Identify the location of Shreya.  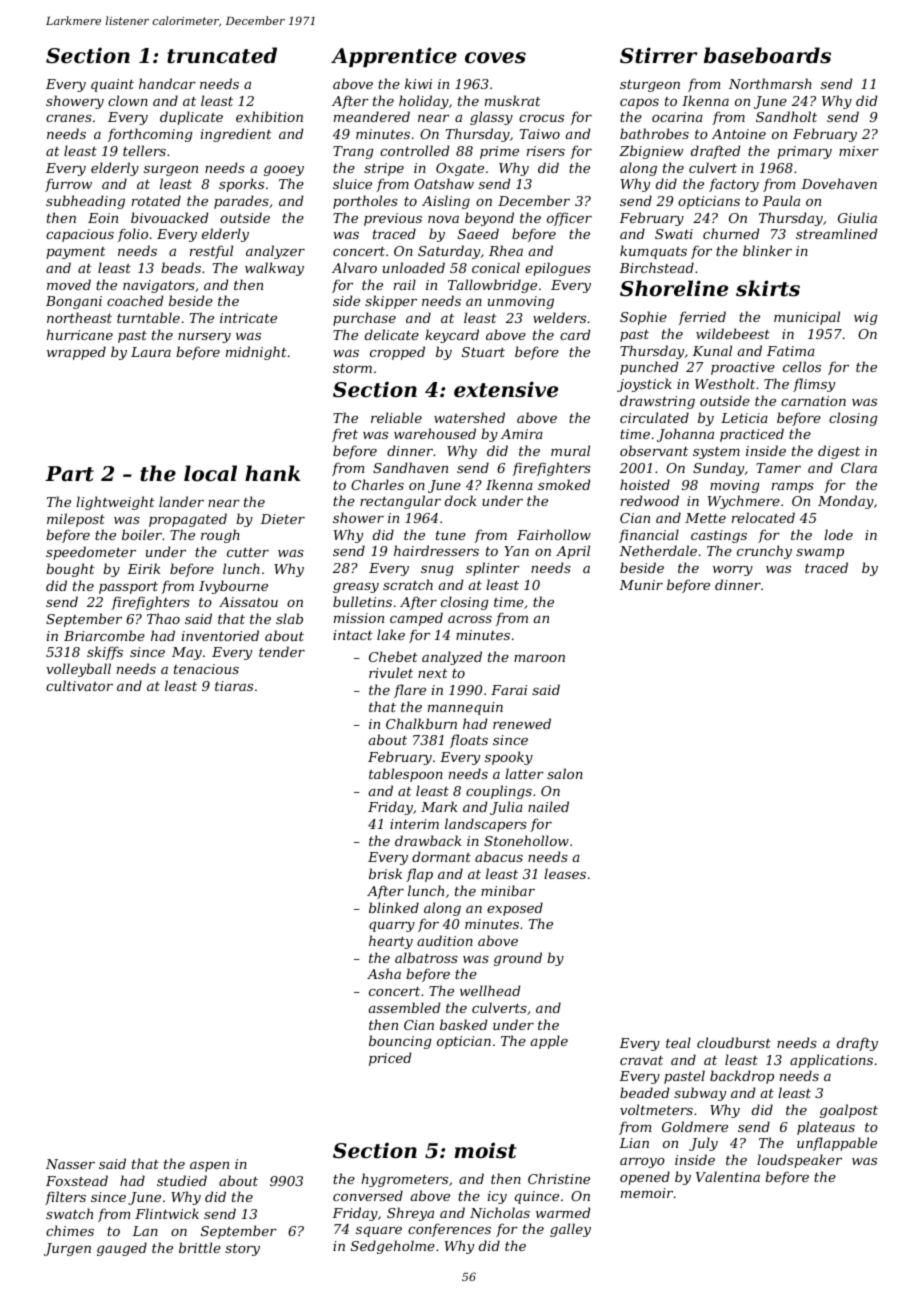
(410, 1214).
